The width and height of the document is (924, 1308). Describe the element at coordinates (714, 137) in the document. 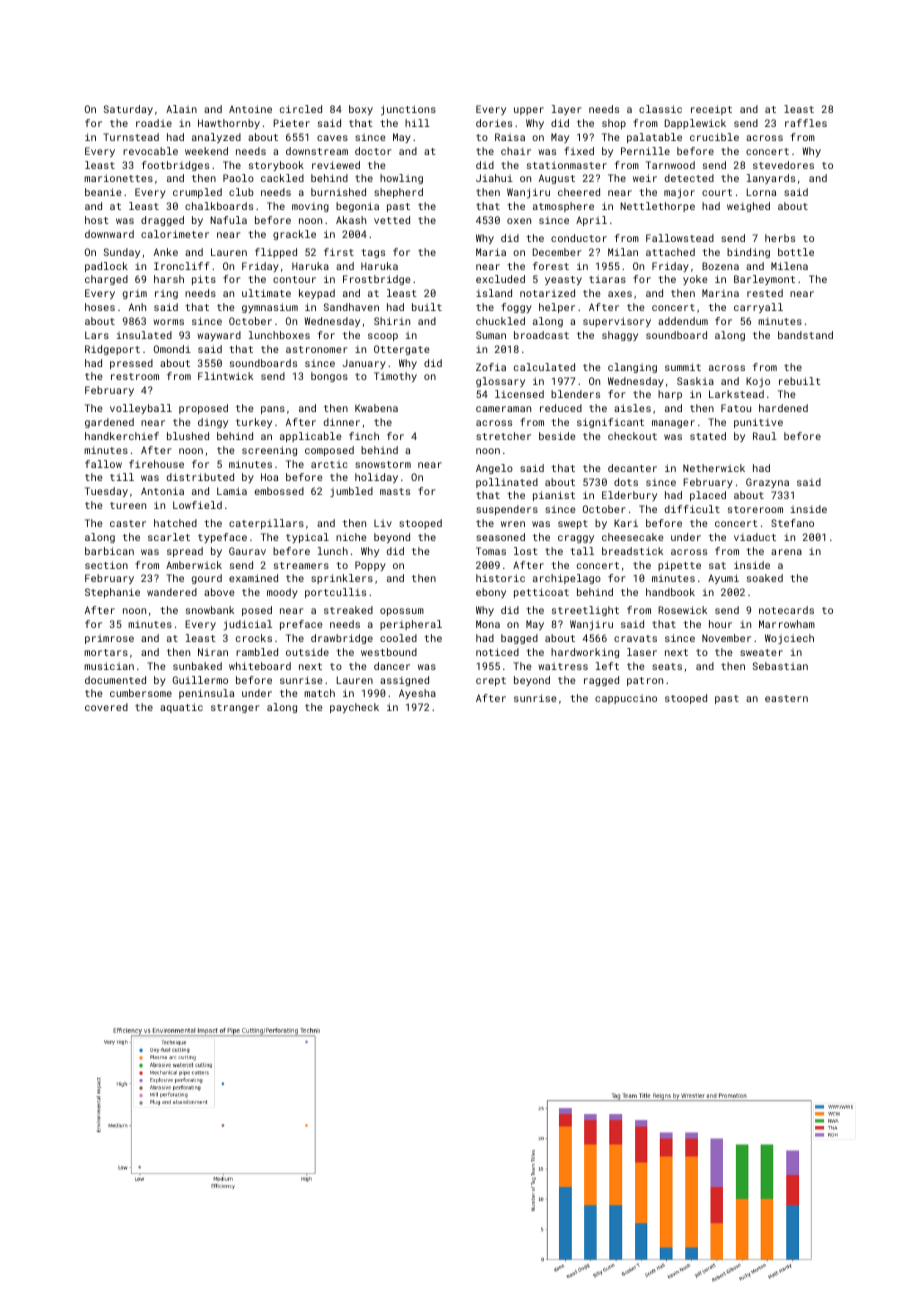

I see `crucible` at that location.
